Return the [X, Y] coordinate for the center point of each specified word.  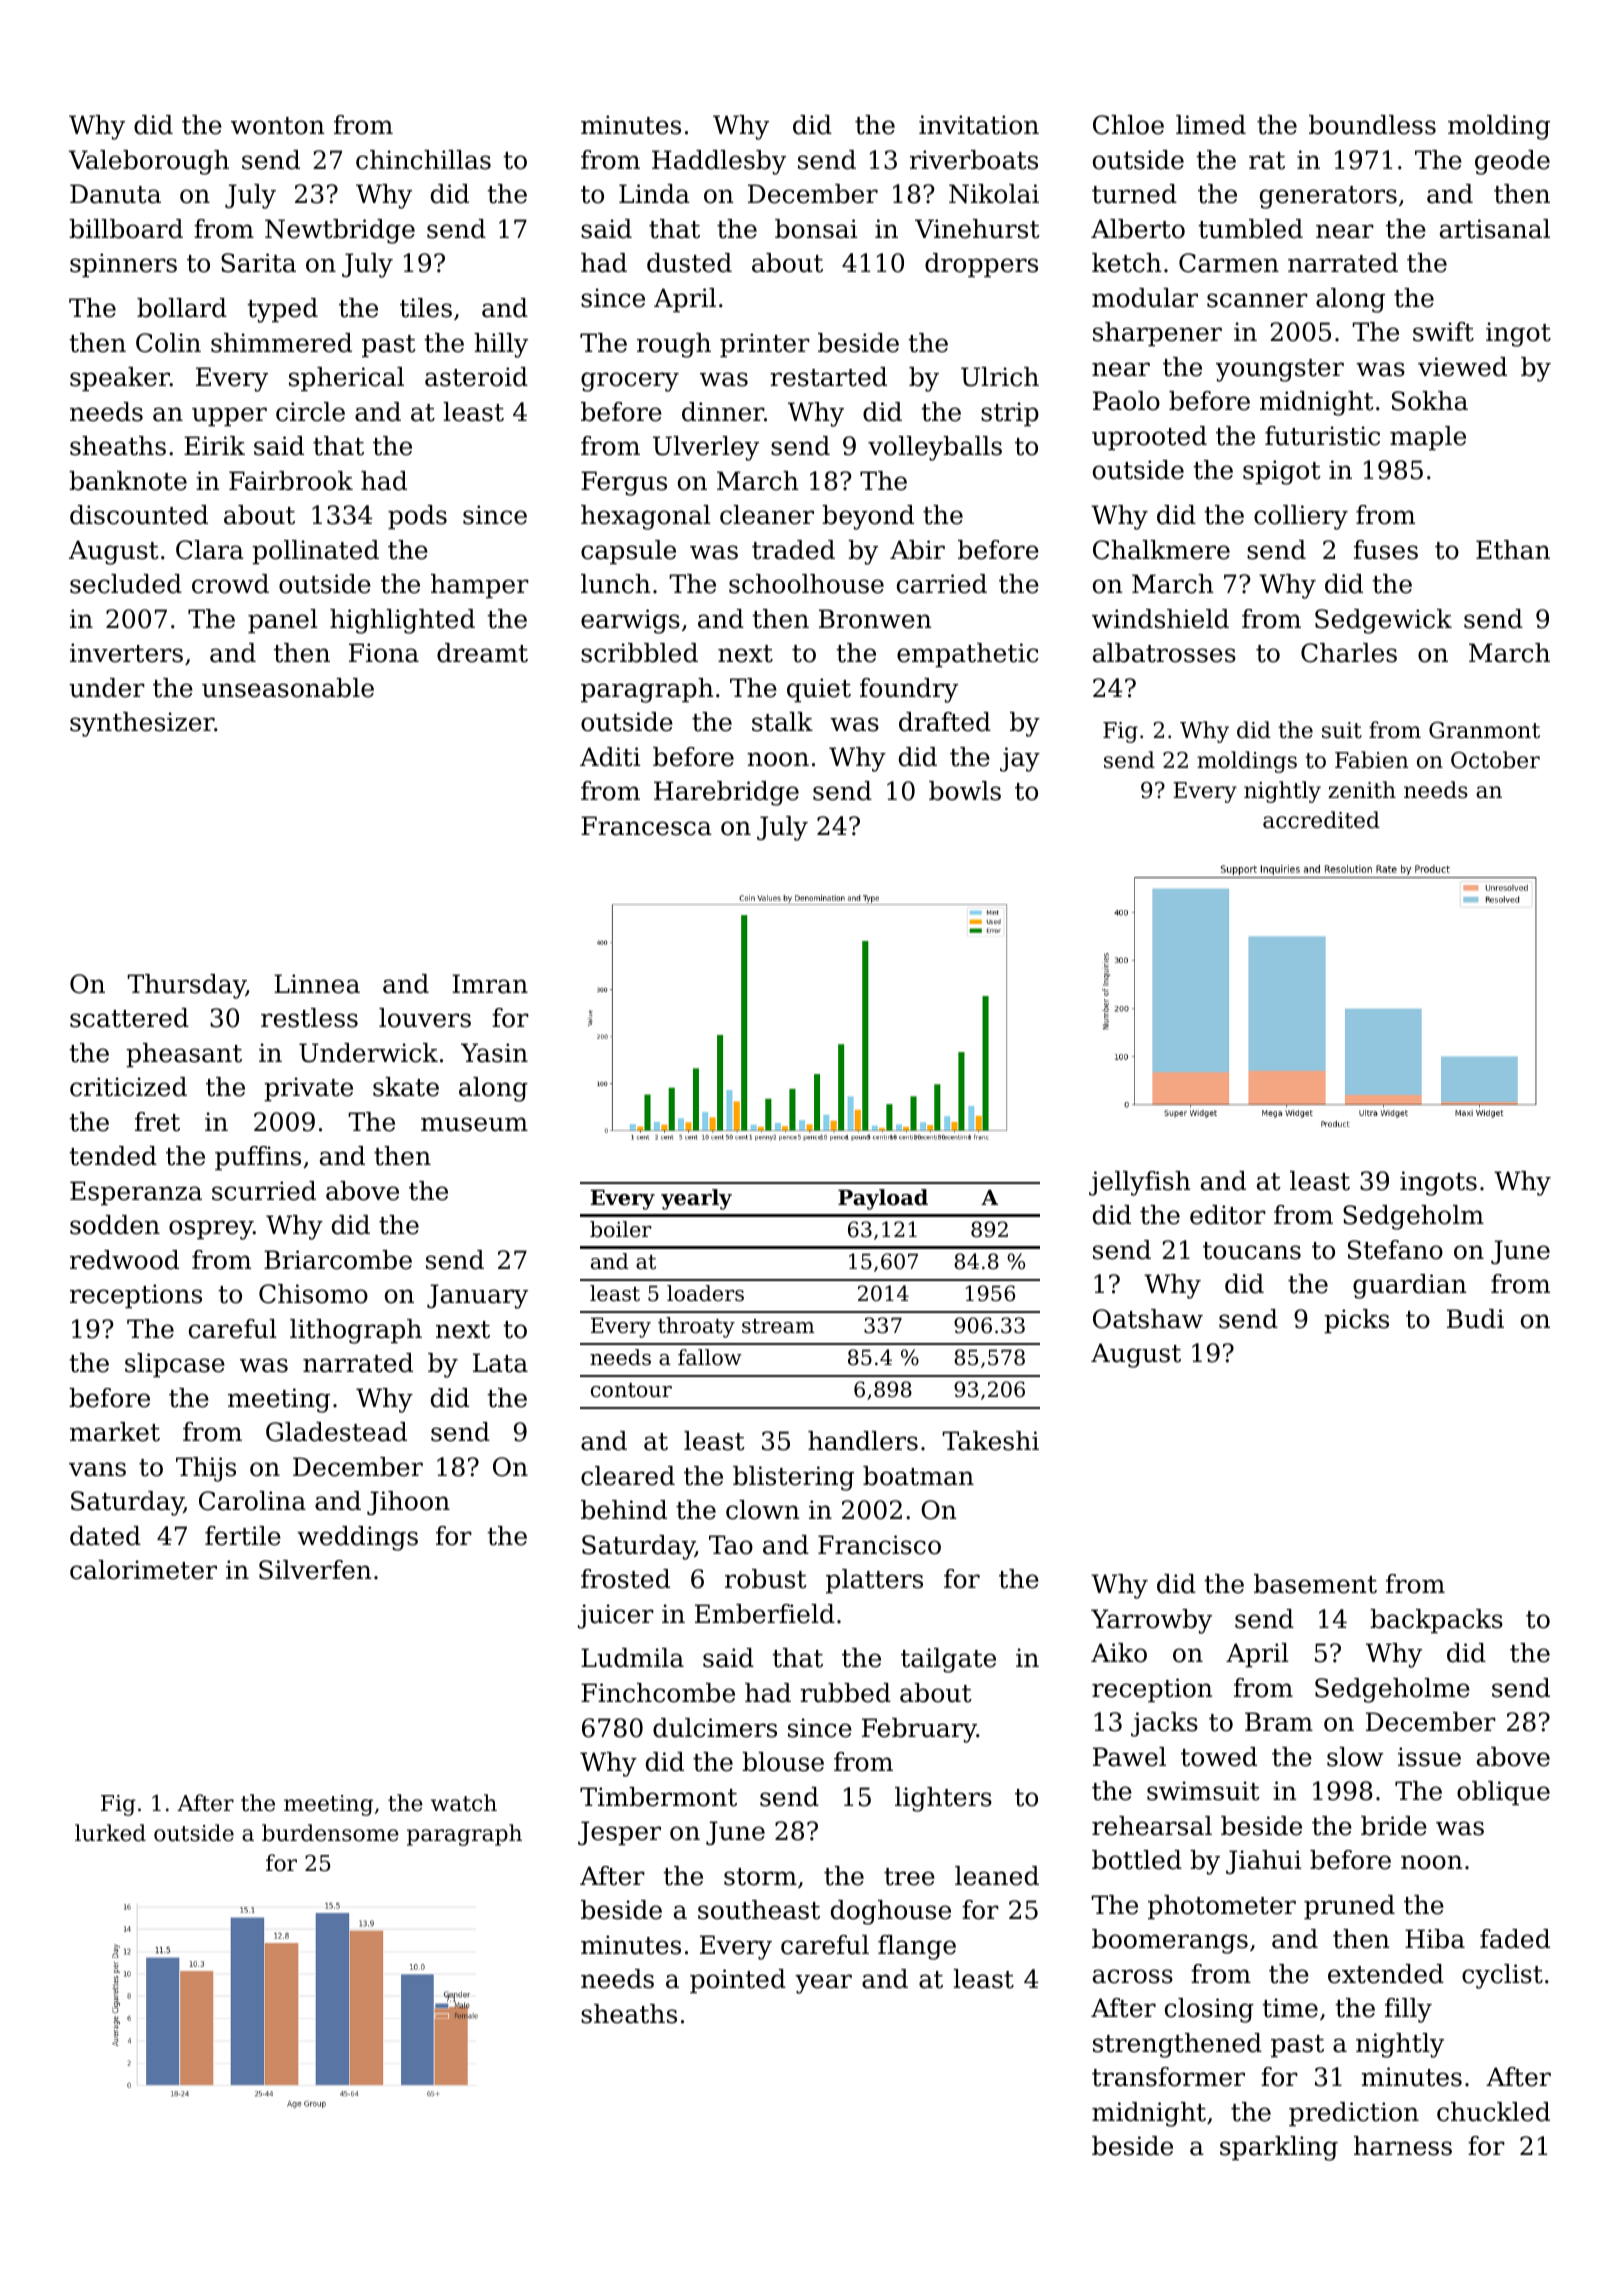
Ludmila [632, 1658]
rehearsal [1152, 1826]
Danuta [115, 194]
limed [1211, 125]
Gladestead [336, 1432]
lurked [110, 1833]
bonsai [816, 229]
